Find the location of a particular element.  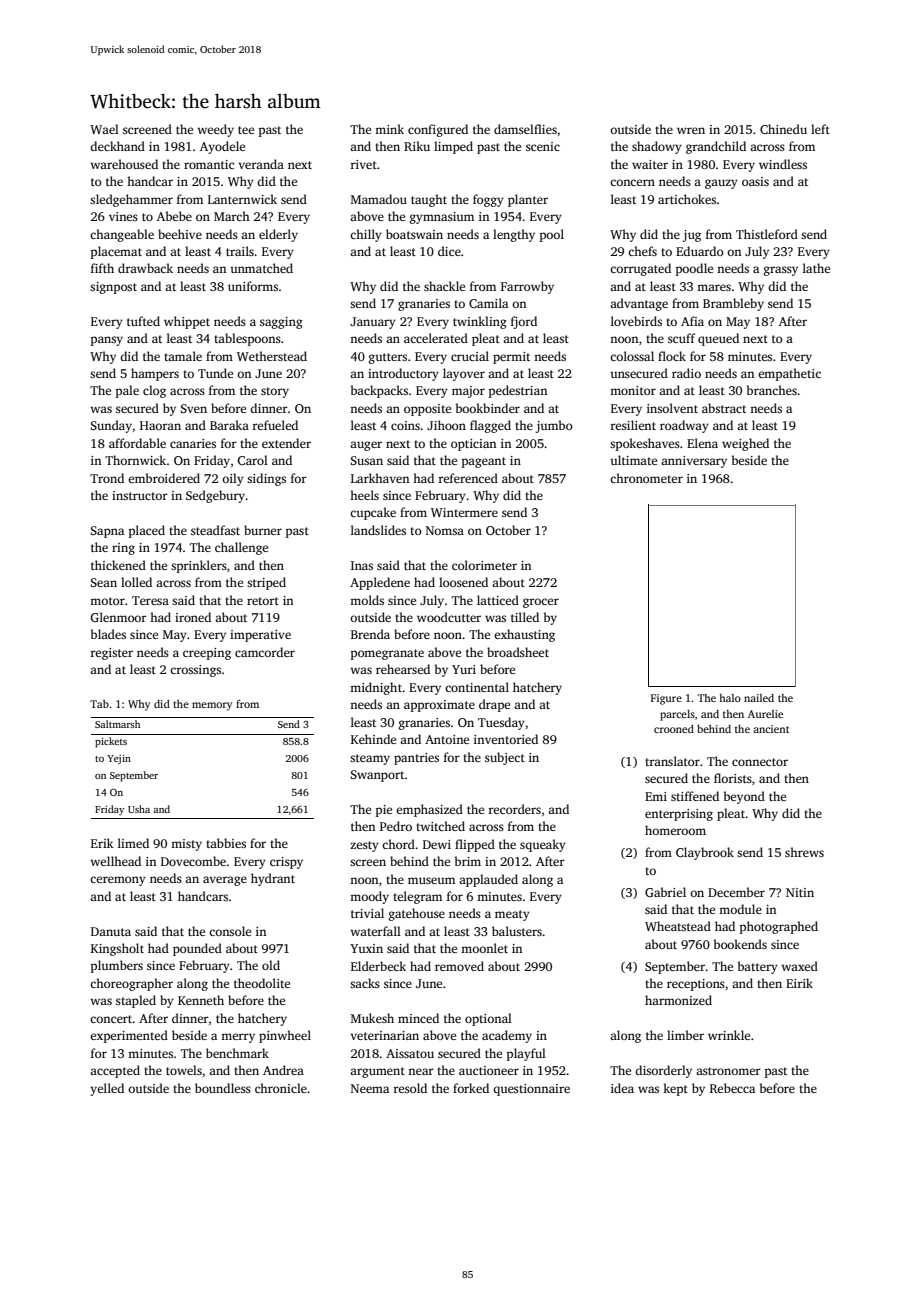

subject is located at coordinates (505, 758).
